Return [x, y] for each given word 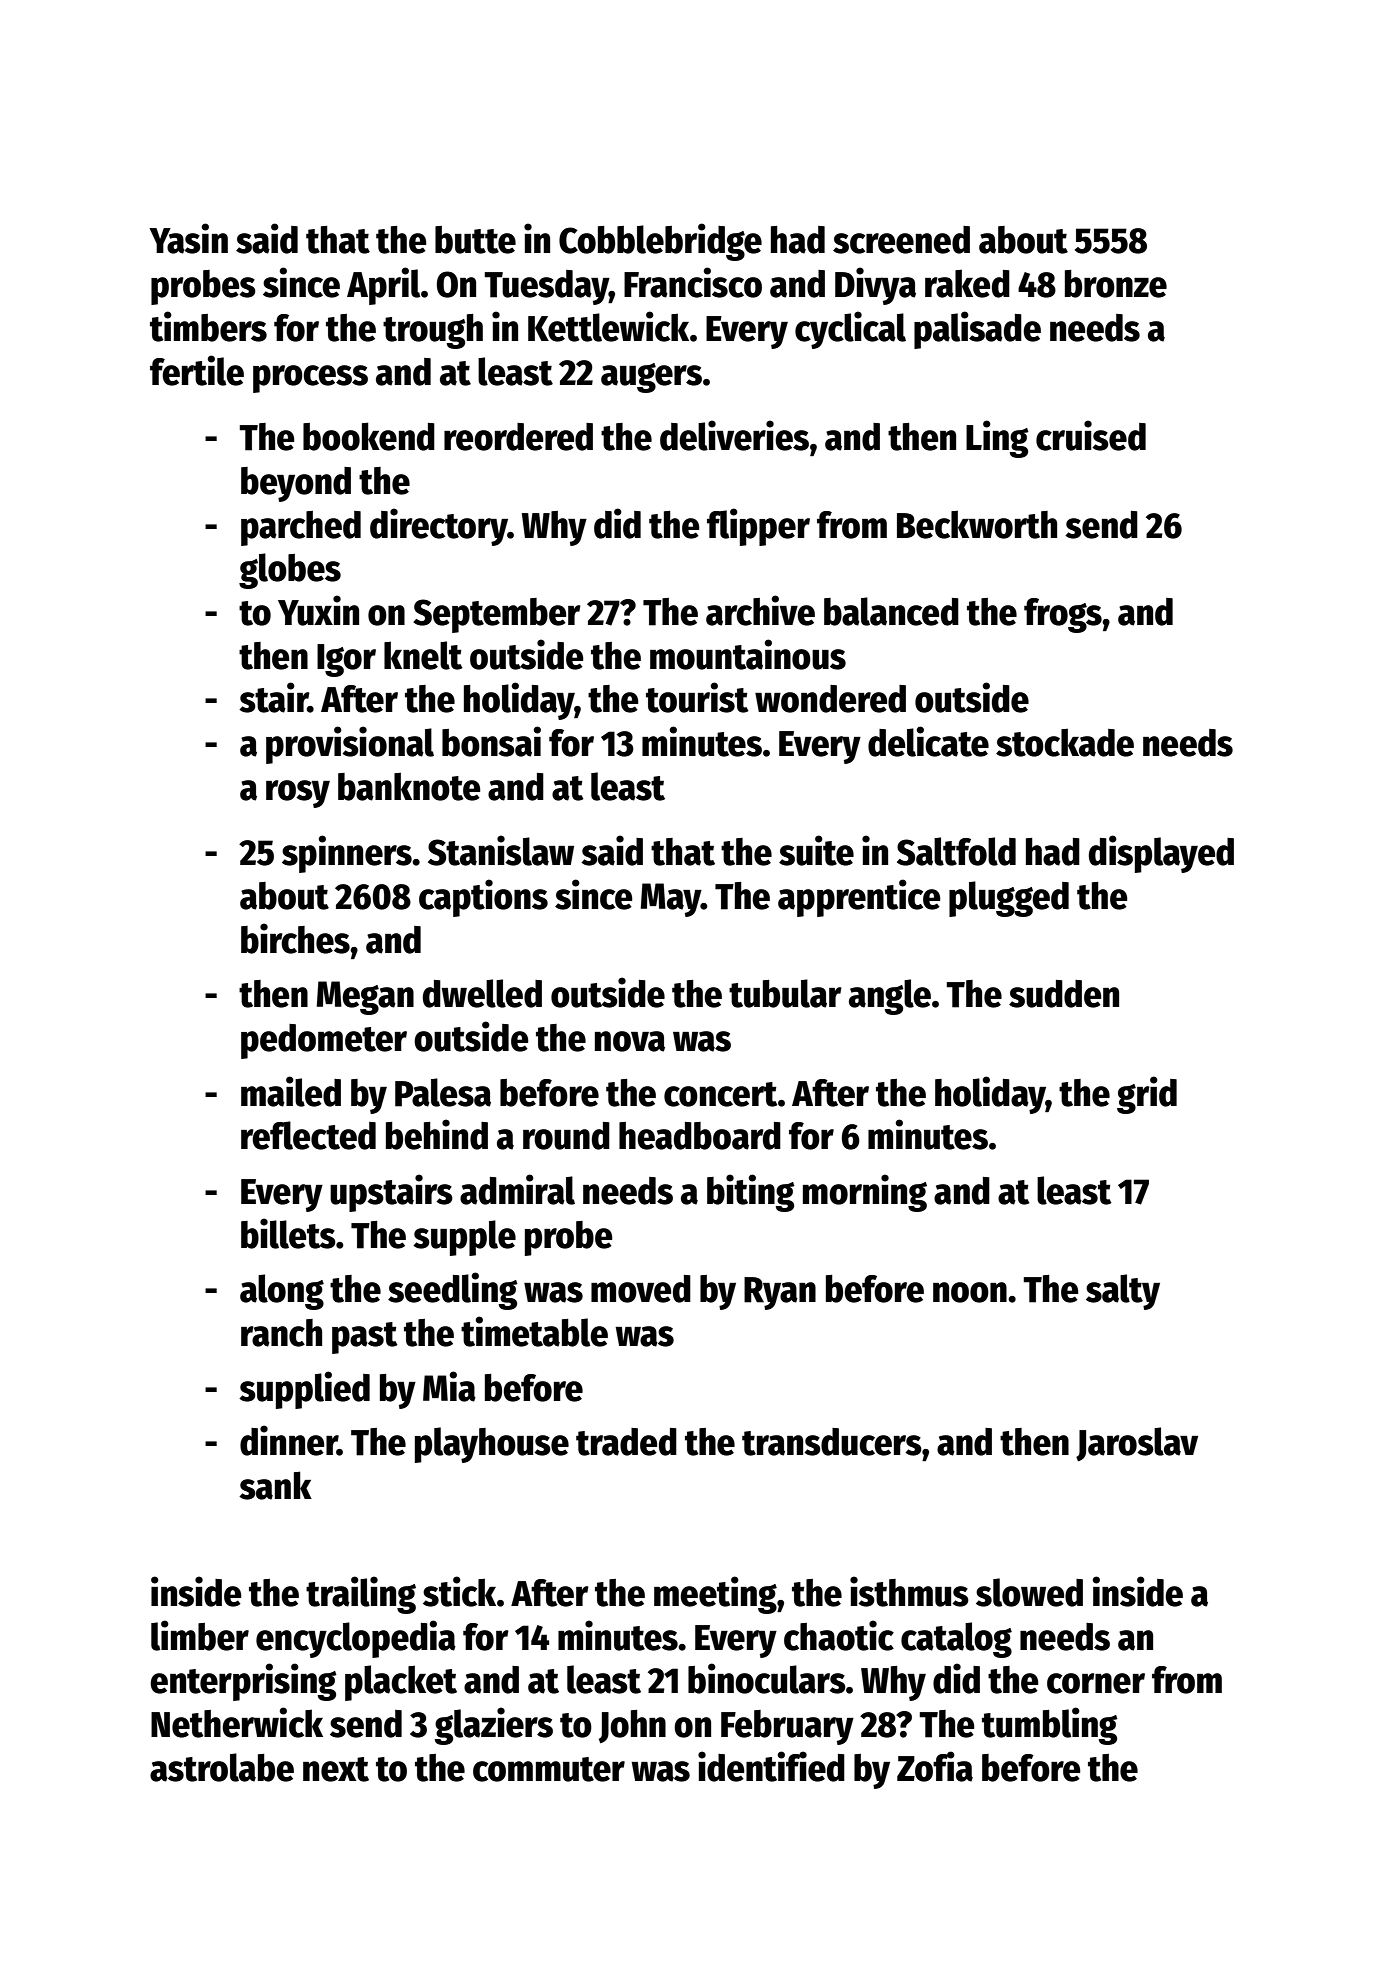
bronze [1116, 284]
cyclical [850, 330]
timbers [208, 326]
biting [751, 1193]
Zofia [935, 1766]
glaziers [494, 1726]
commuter [549, 1769]
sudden [1064, 994]
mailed [291, 1091]
